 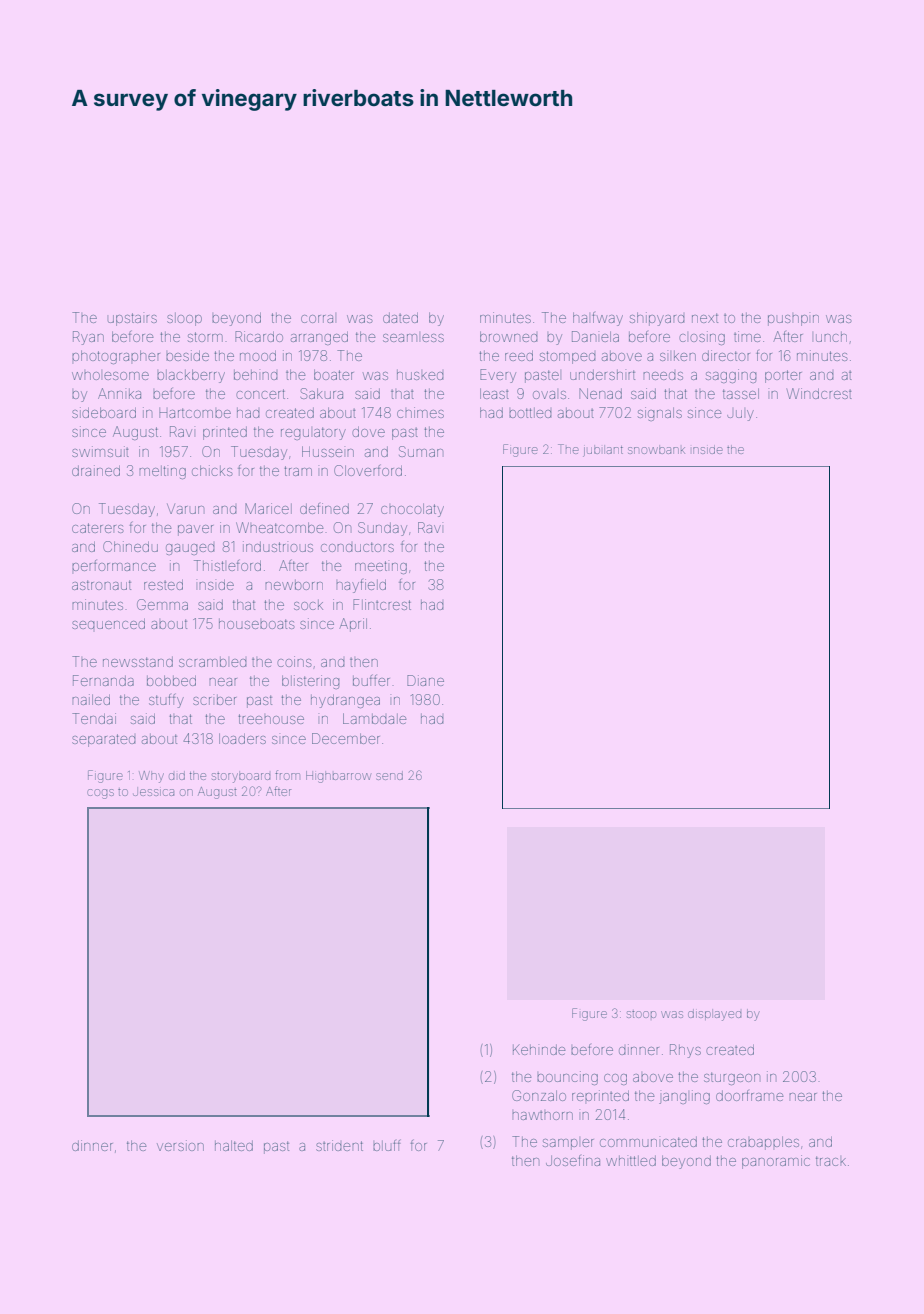 I want to click on version, so click(x=180, y=1145).
